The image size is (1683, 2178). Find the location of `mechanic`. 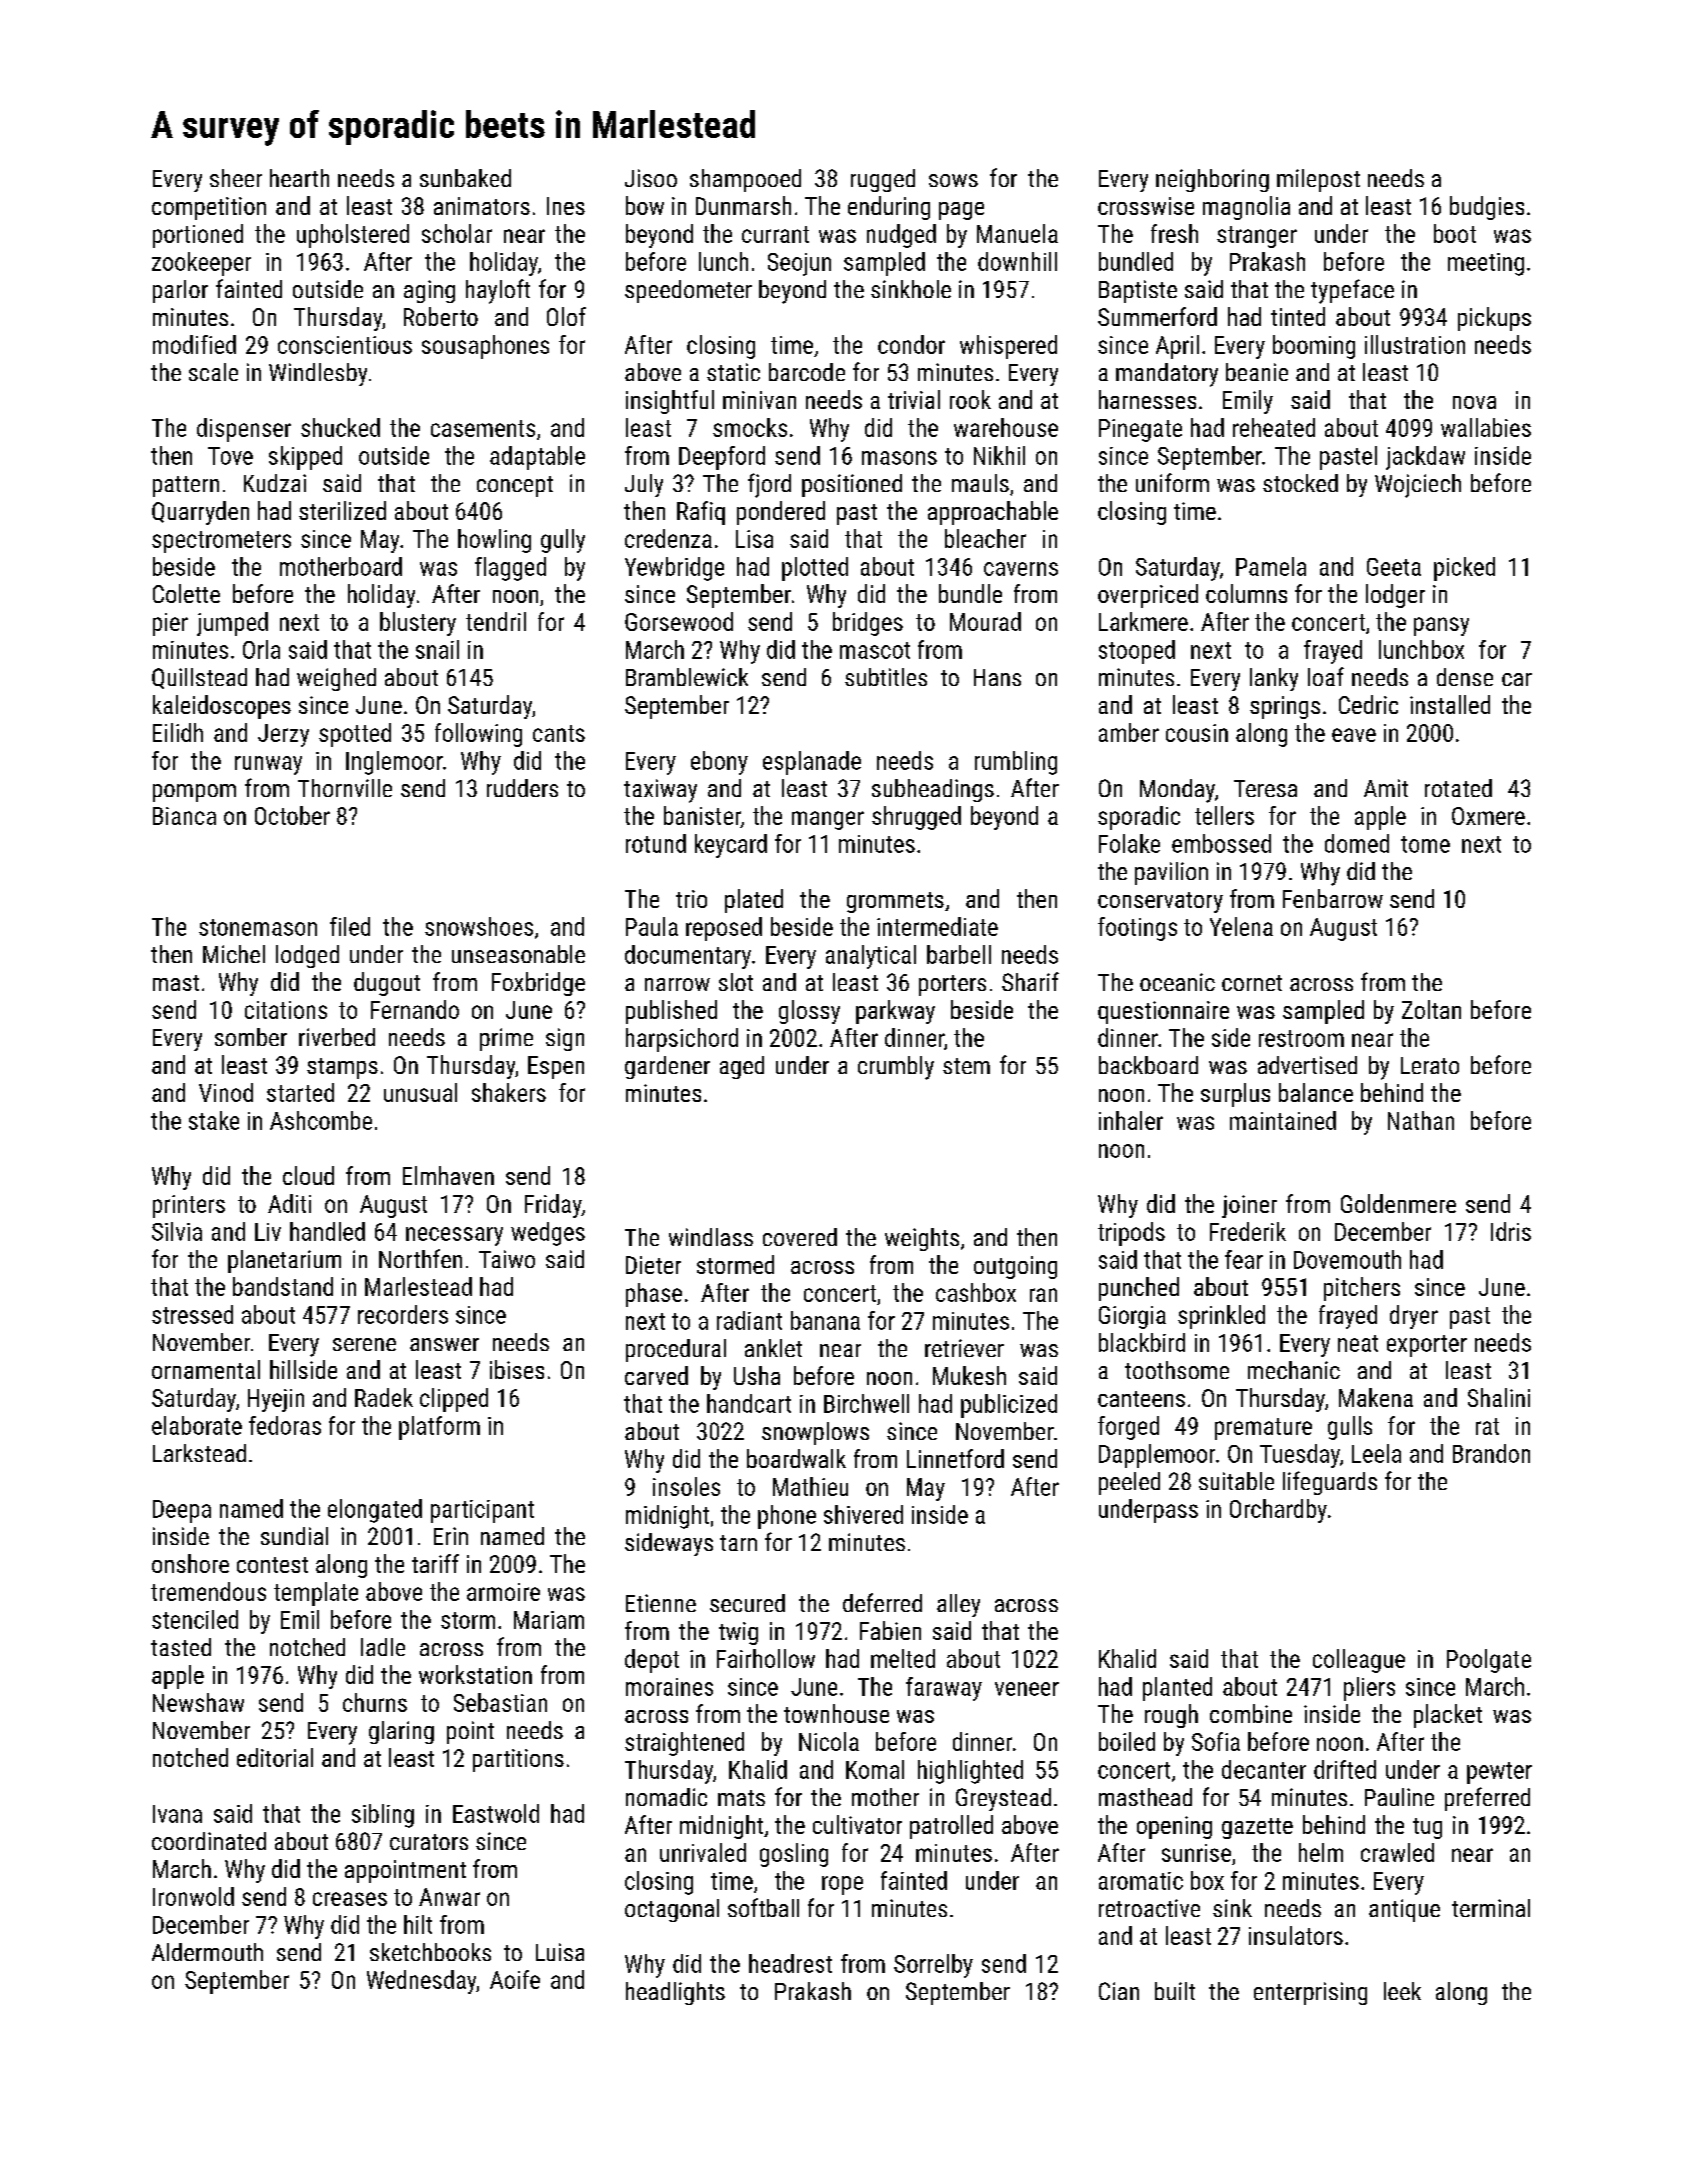

mechanic is located at coordinates (1294, 1370).
